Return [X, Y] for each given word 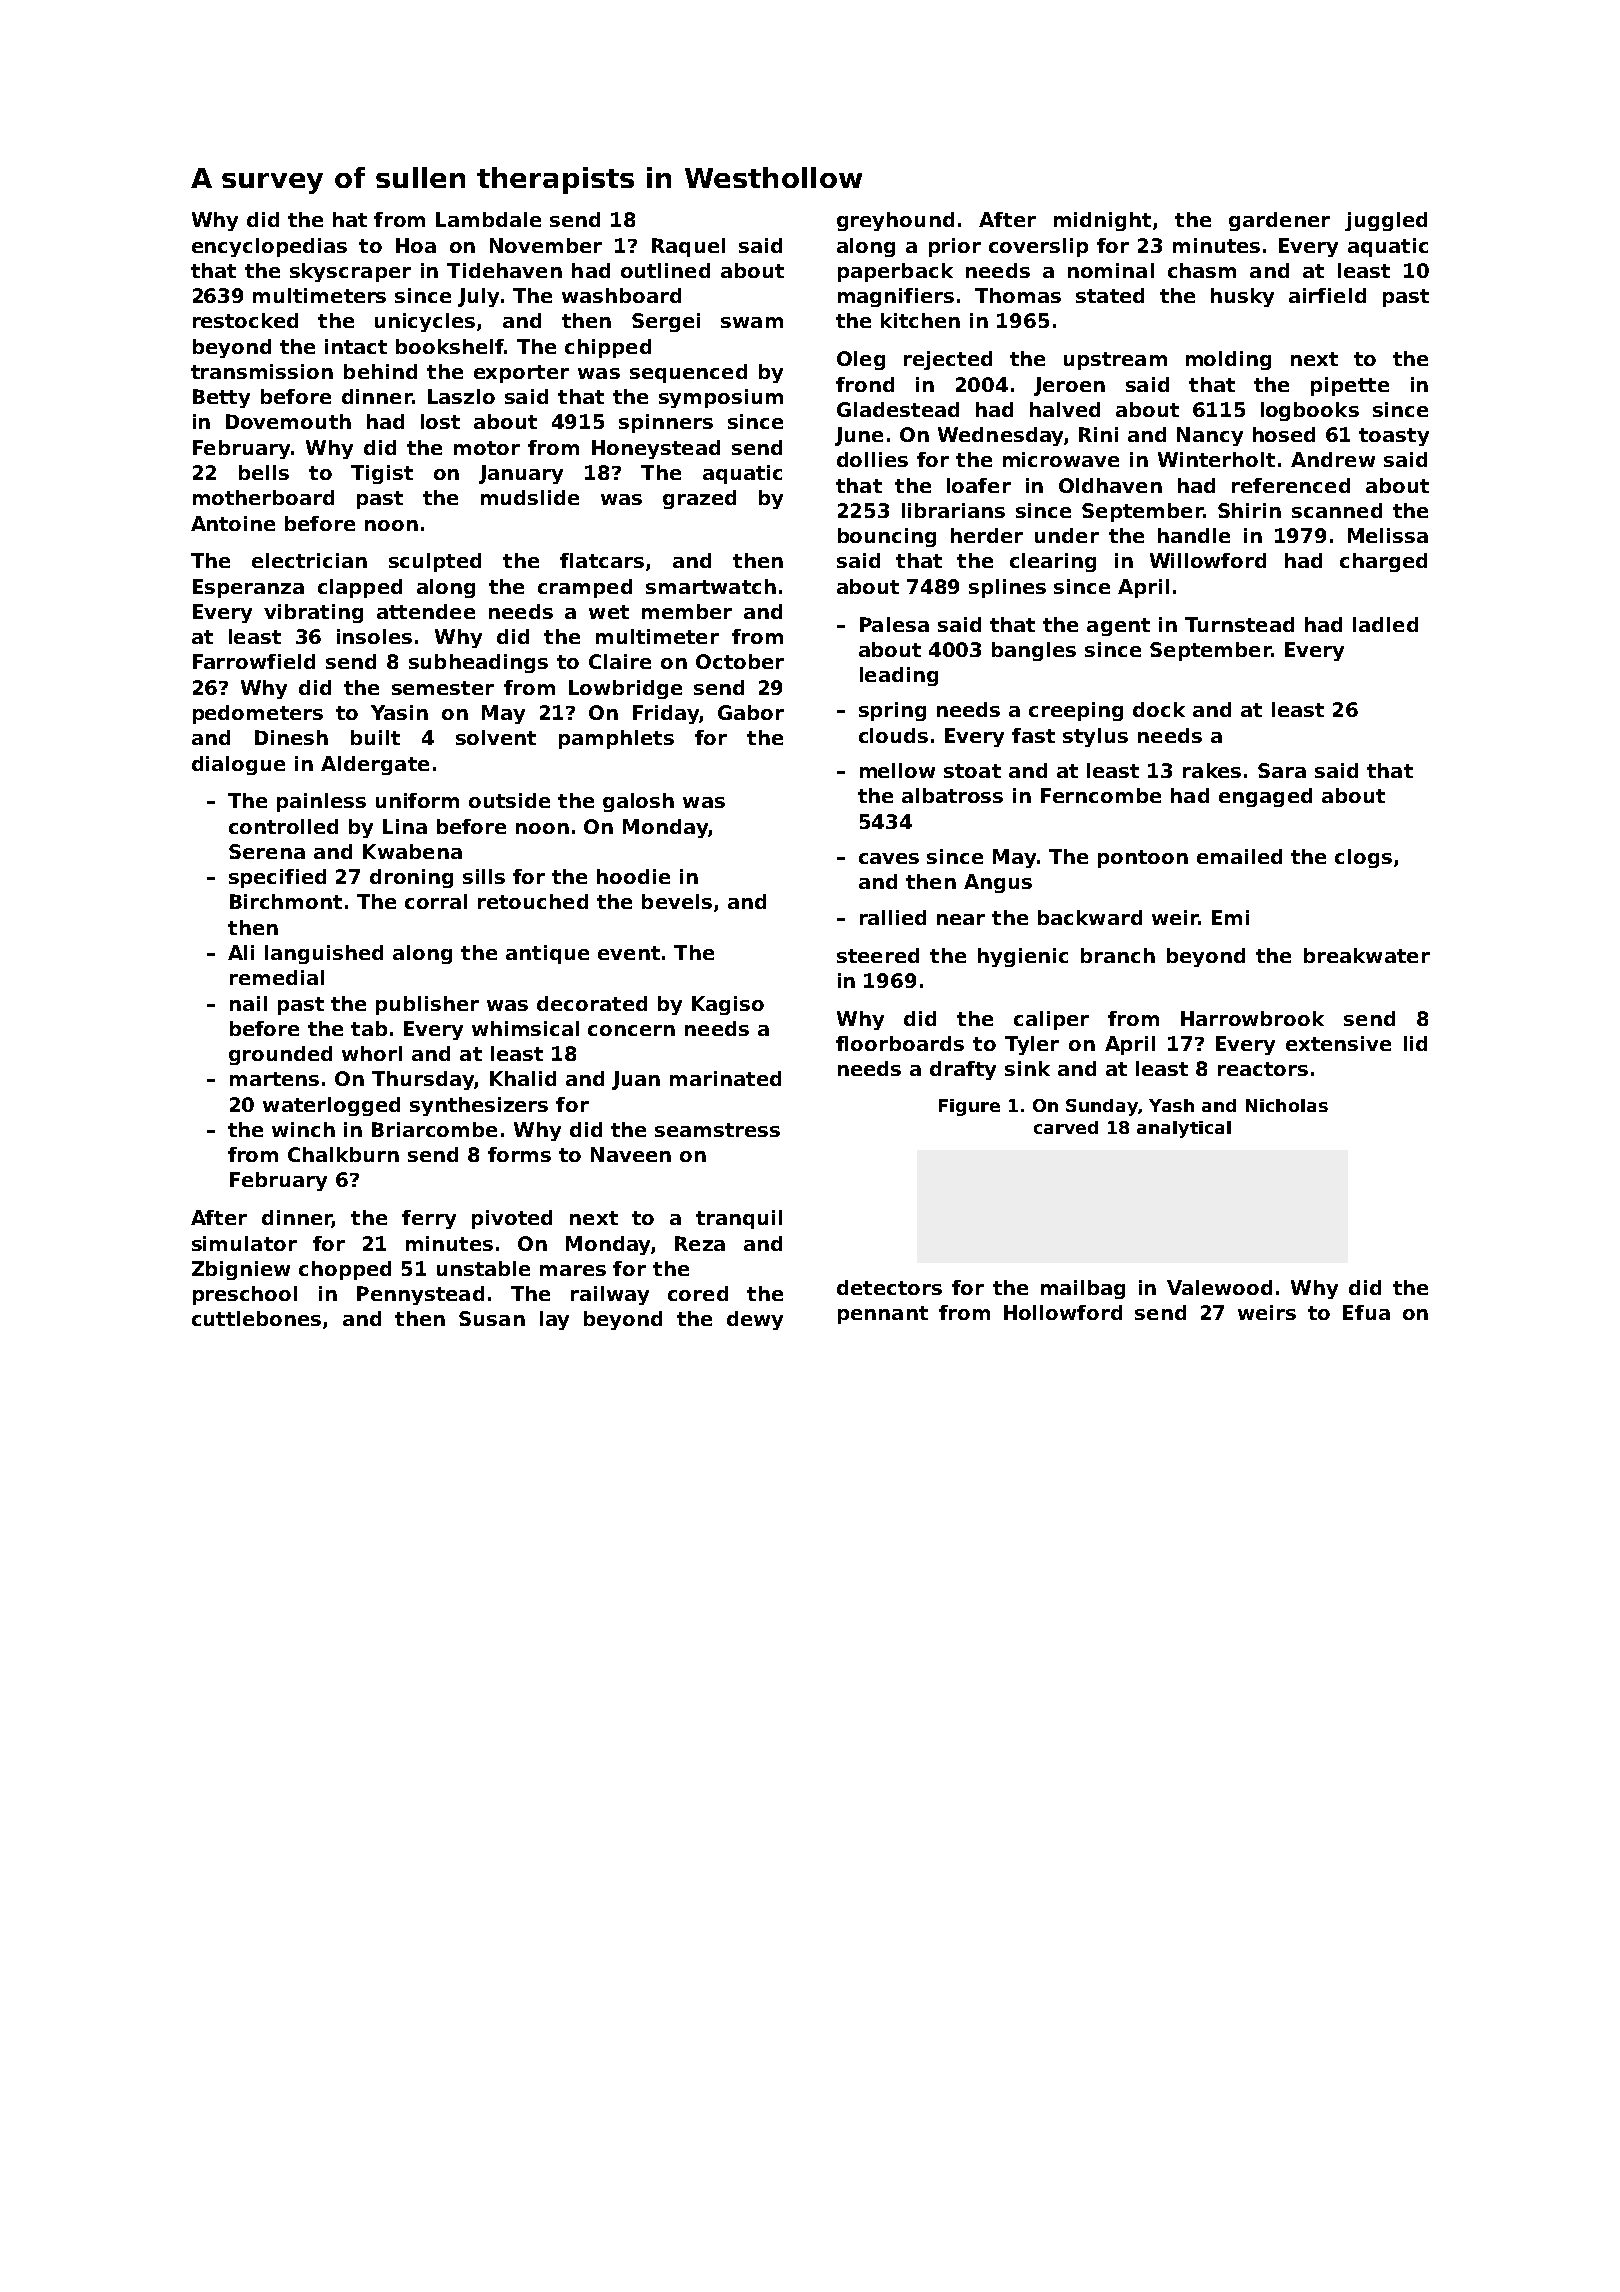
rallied [893, 917]
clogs [1363, 858]
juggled [1386, 221]
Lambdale [488, 219]
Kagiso [728, 1005]
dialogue [238, 765]
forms [519, 1154]
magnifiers [896, 297]
